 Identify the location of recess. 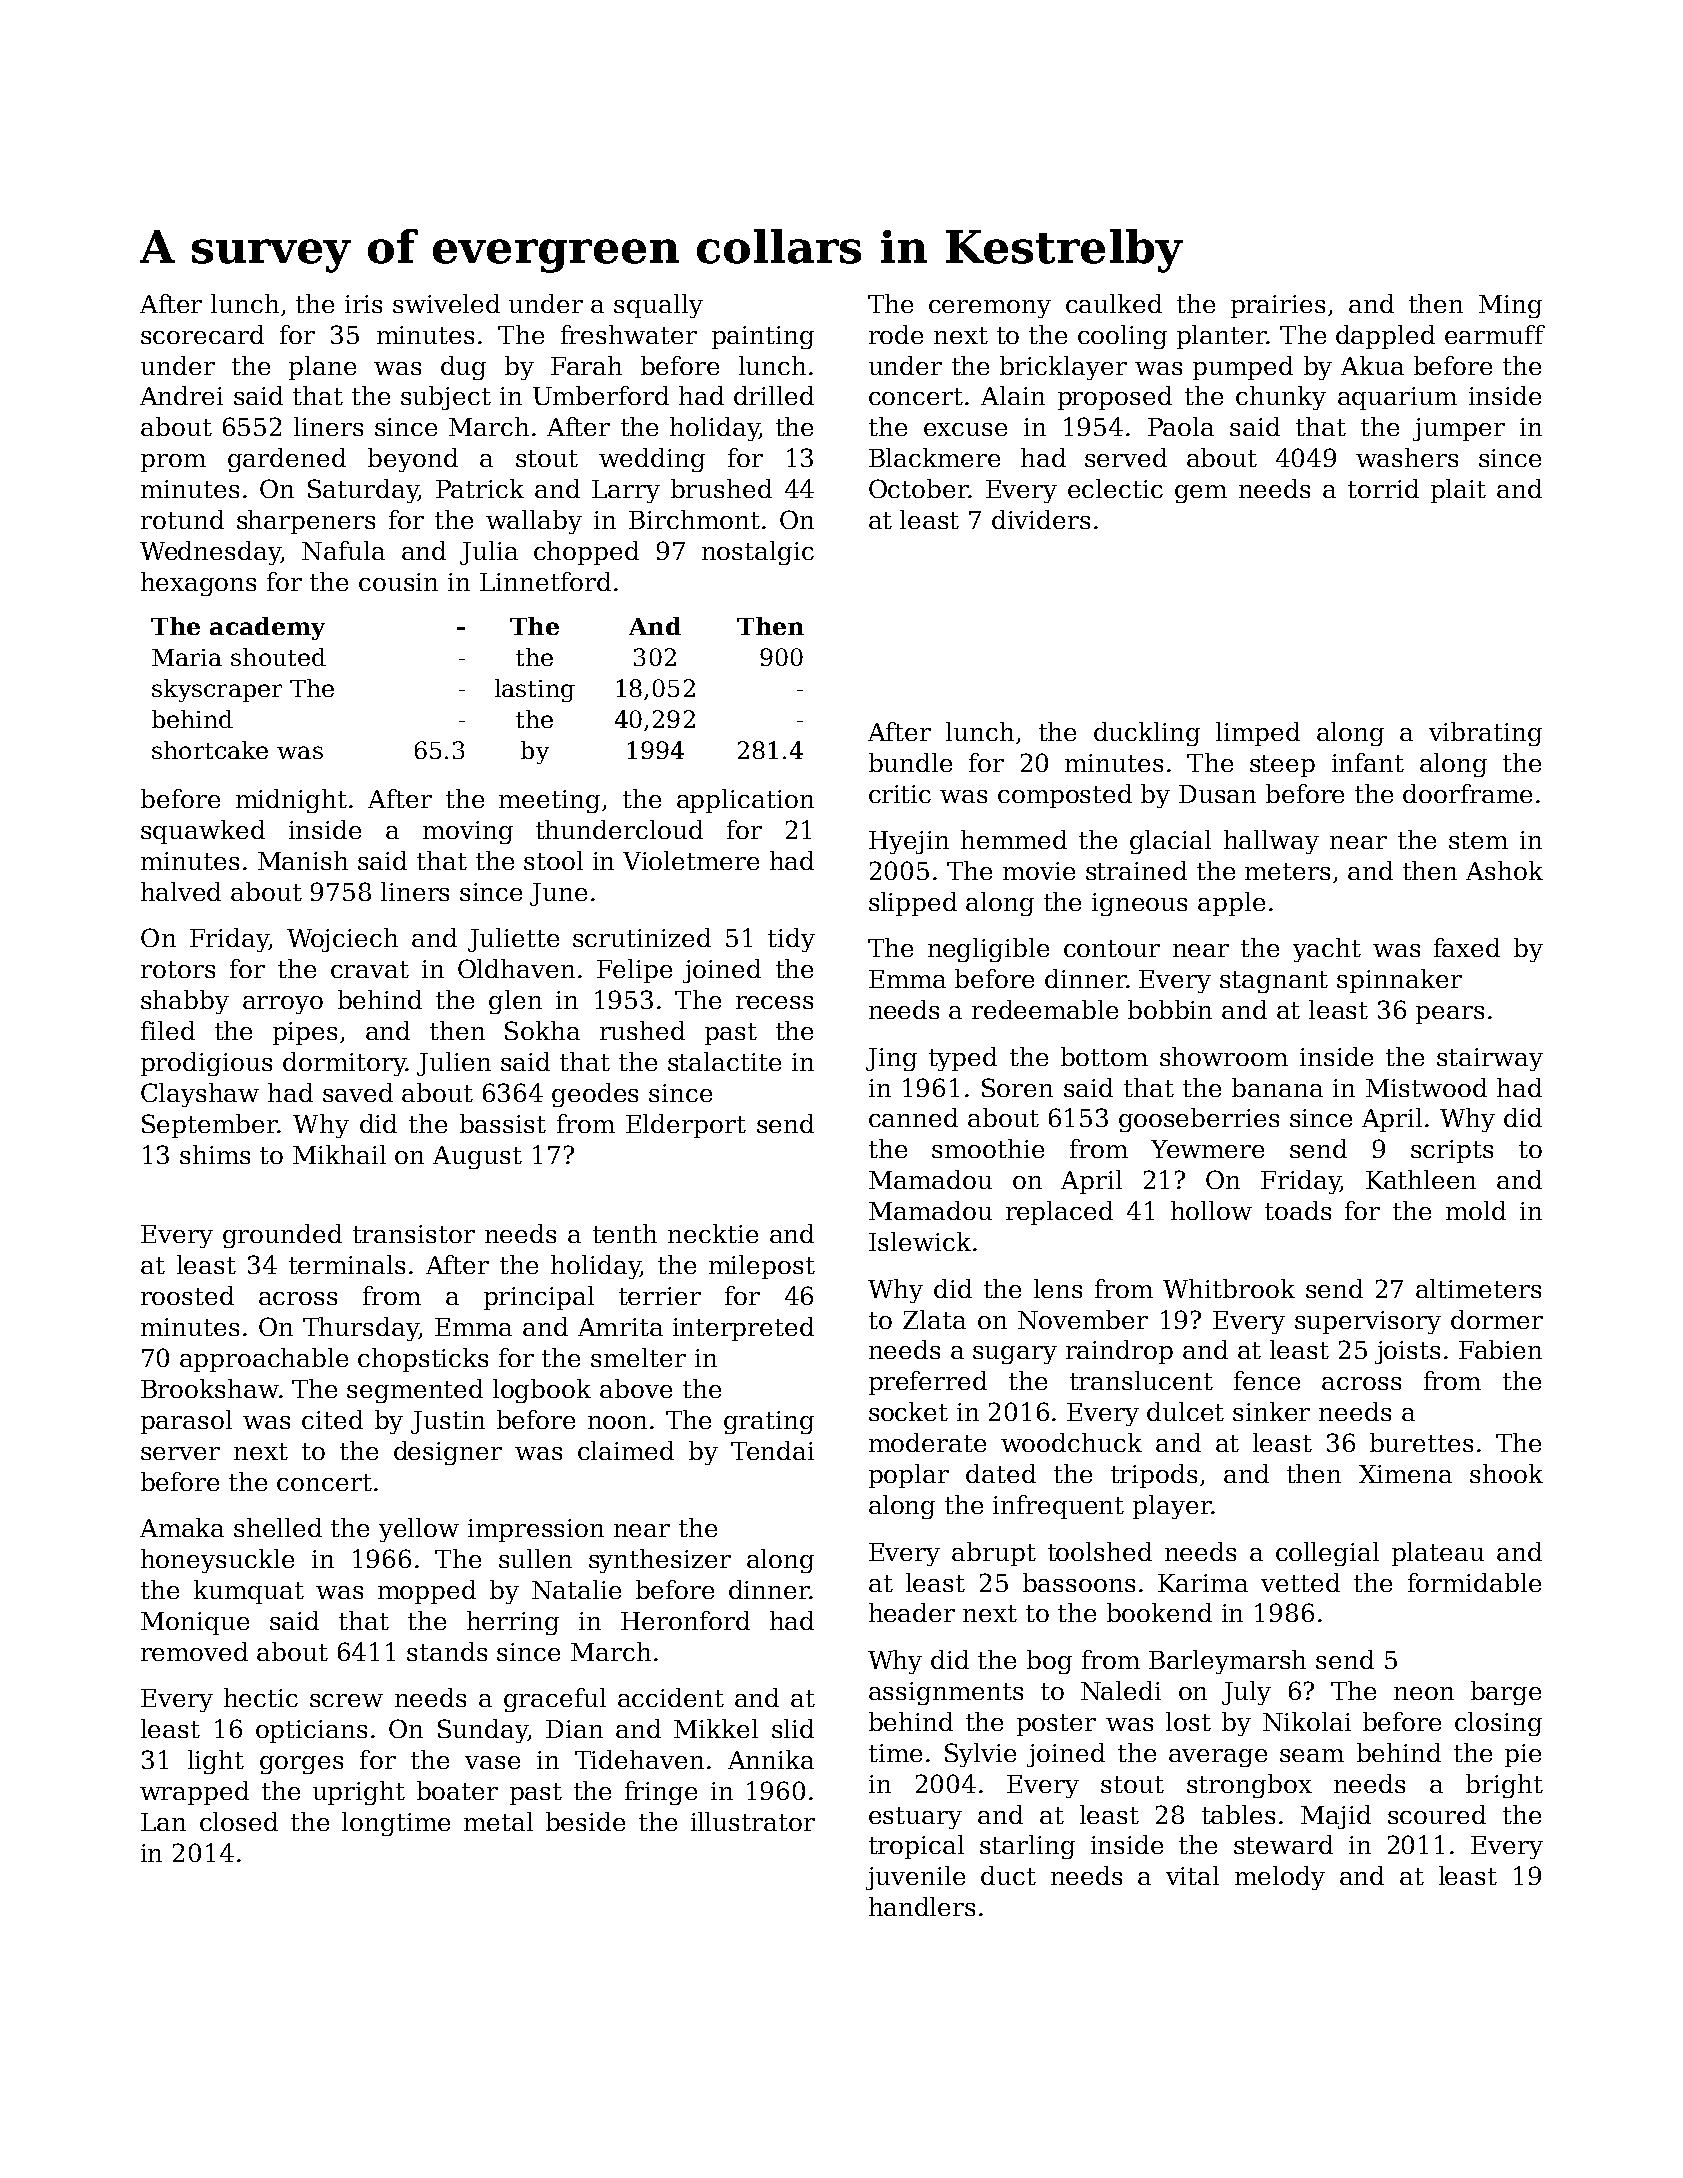
(774, 1002).
